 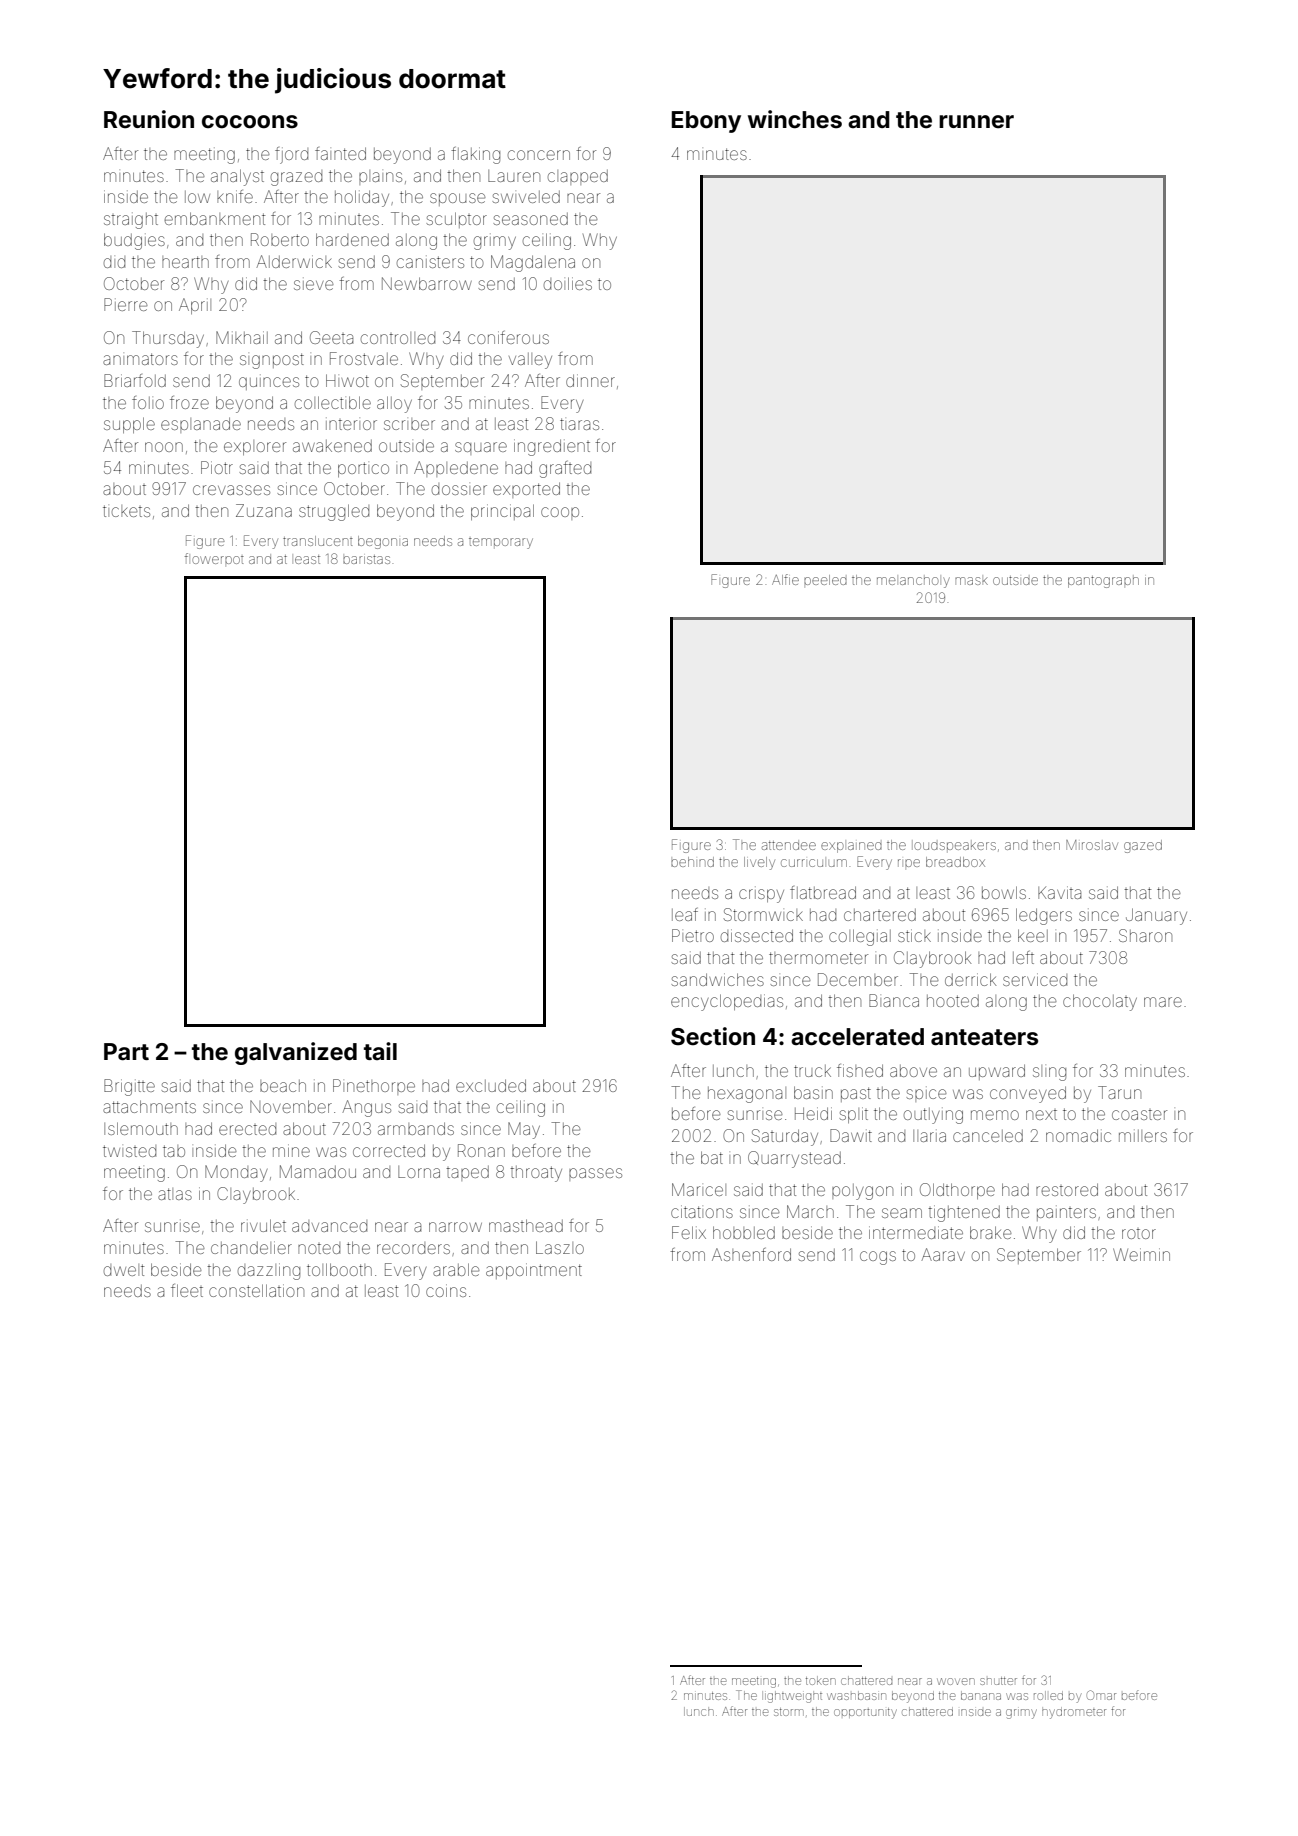 What do you see at coordinates (699, 1189) in the screenshot?
I see `Maricel` at bounding box center [699, 1189].
